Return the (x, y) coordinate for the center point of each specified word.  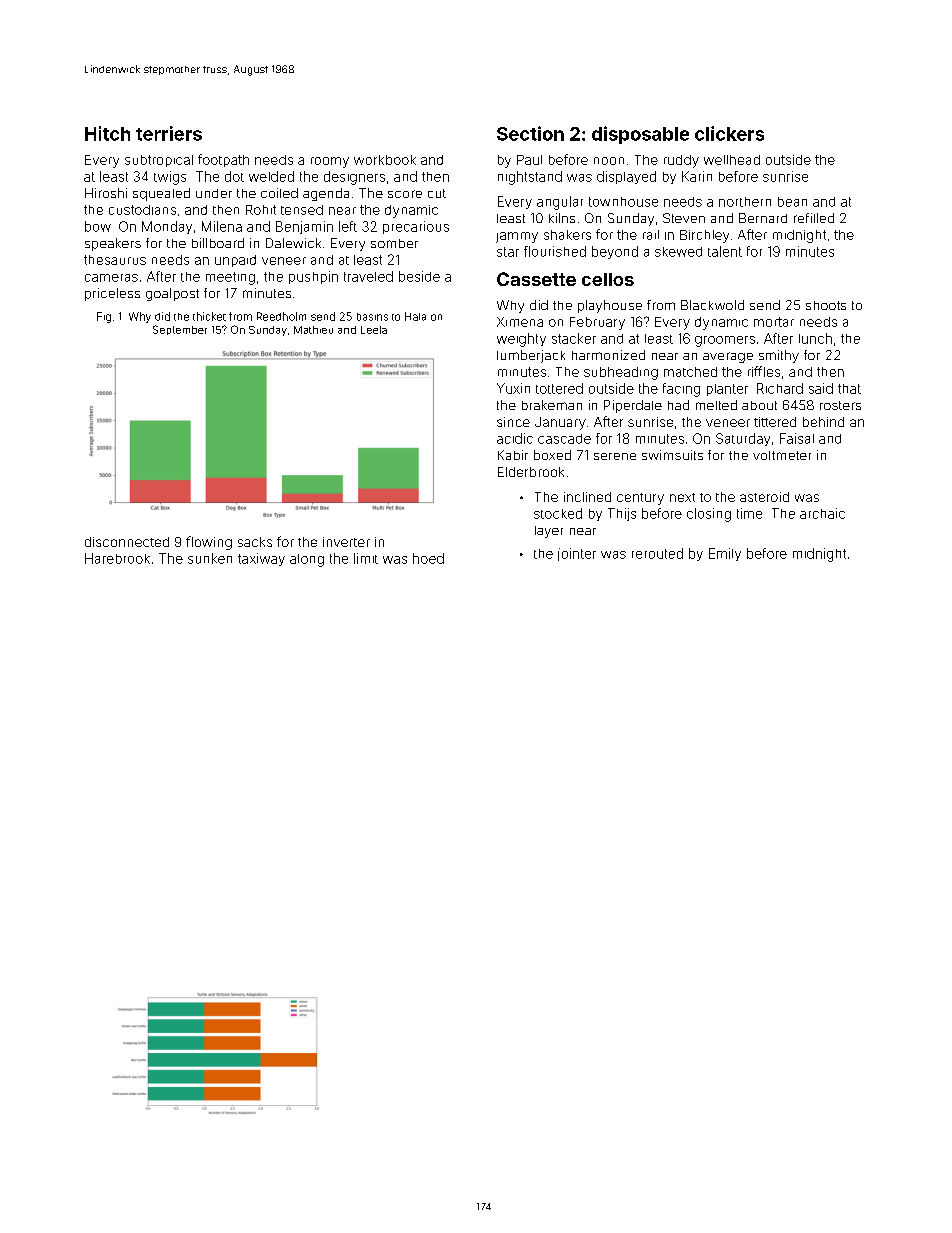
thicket (209, 316)
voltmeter (782, 455)
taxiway (261, 559)
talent (725, 251)
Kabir (513, 455)
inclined (587, 497)
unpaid (235, 261)
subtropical (159, 161)
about (759, 405)
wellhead (732, 160)
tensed (302, 210)
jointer (577, 554)
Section (530, 133)
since (513, 422)
